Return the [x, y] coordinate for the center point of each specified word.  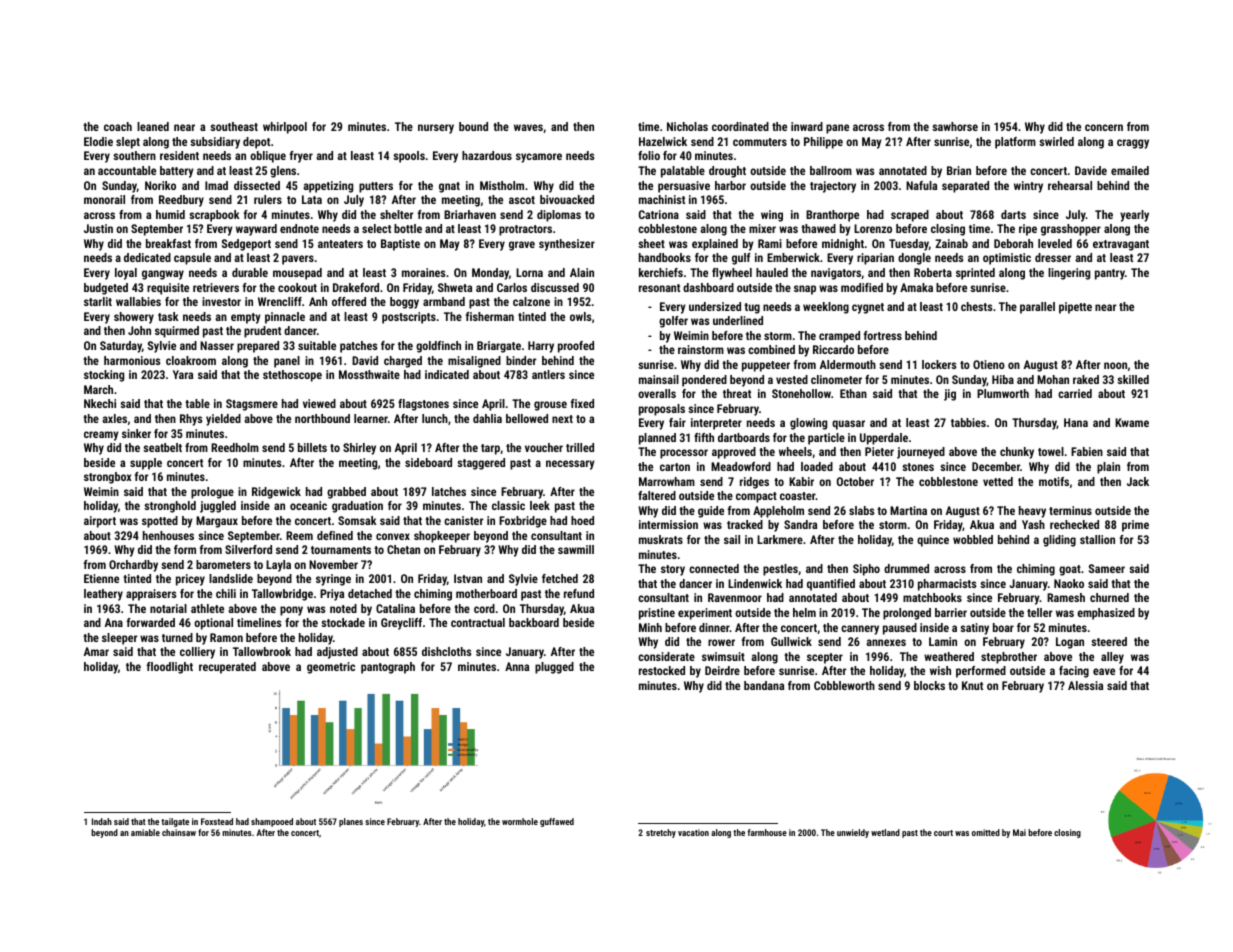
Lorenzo [873, 228]
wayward [256, 230]
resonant [659, 288]
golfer [673, 322]
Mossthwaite [369, 374]
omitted [986, 832]
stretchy [661, 833]
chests [976, 306]
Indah [102, 821]
